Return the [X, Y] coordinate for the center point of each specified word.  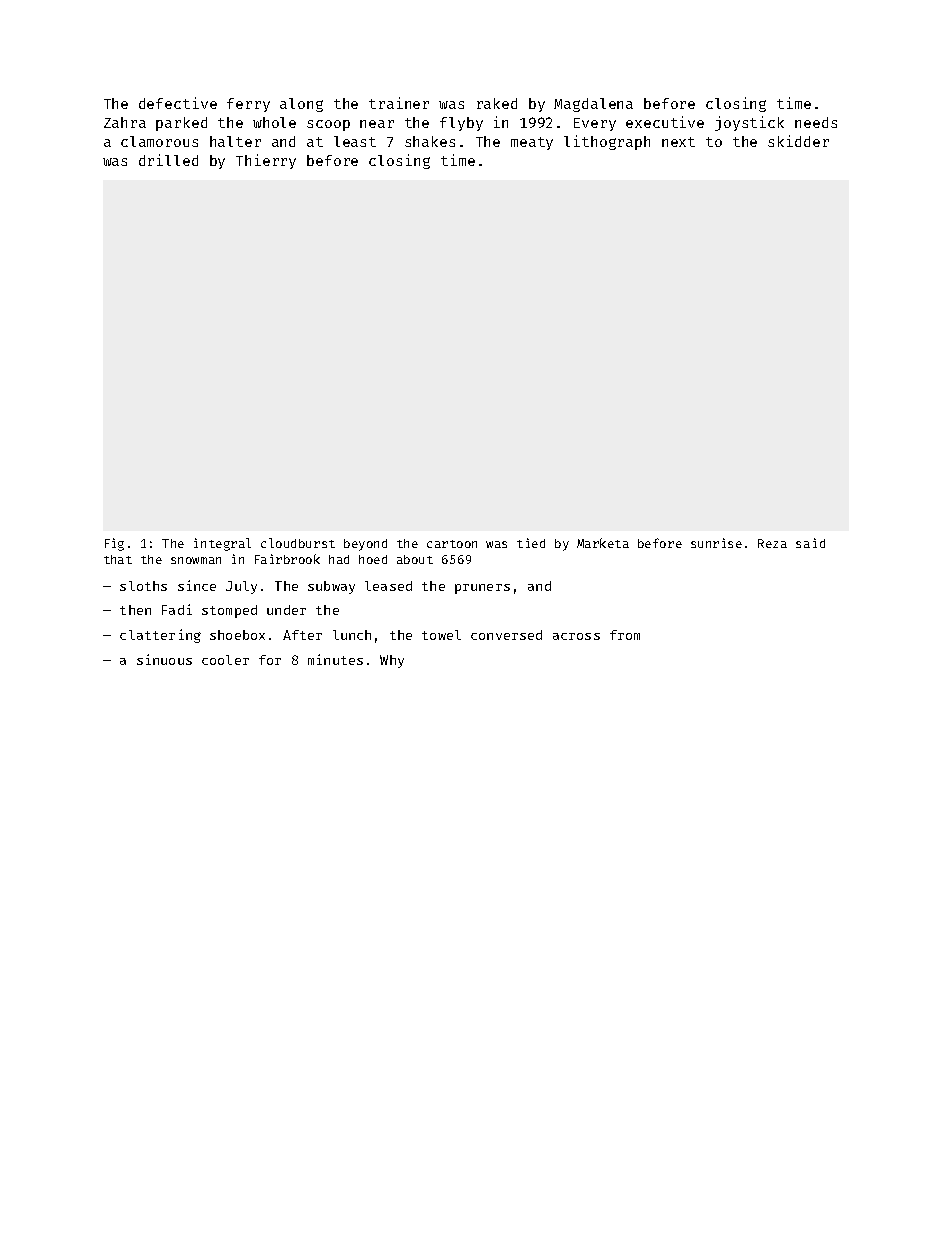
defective [178, 103]
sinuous [164, 659]
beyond [365, 545]
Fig [114, 544]
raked [497, 103]
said [810, 543]
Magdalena [593, 105]
